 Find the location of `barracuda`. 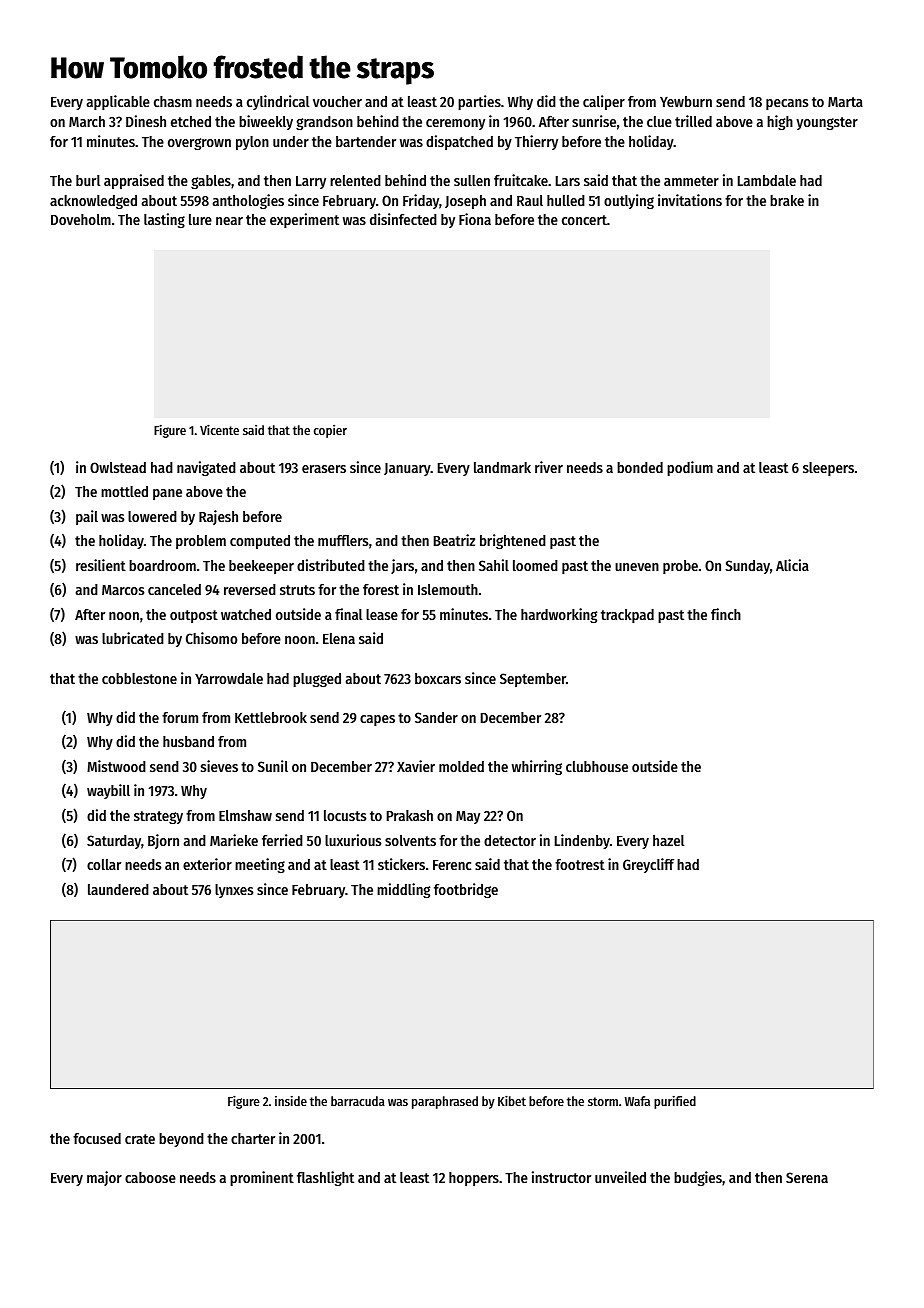

barracuda is located at coordinates (358, 1101).
